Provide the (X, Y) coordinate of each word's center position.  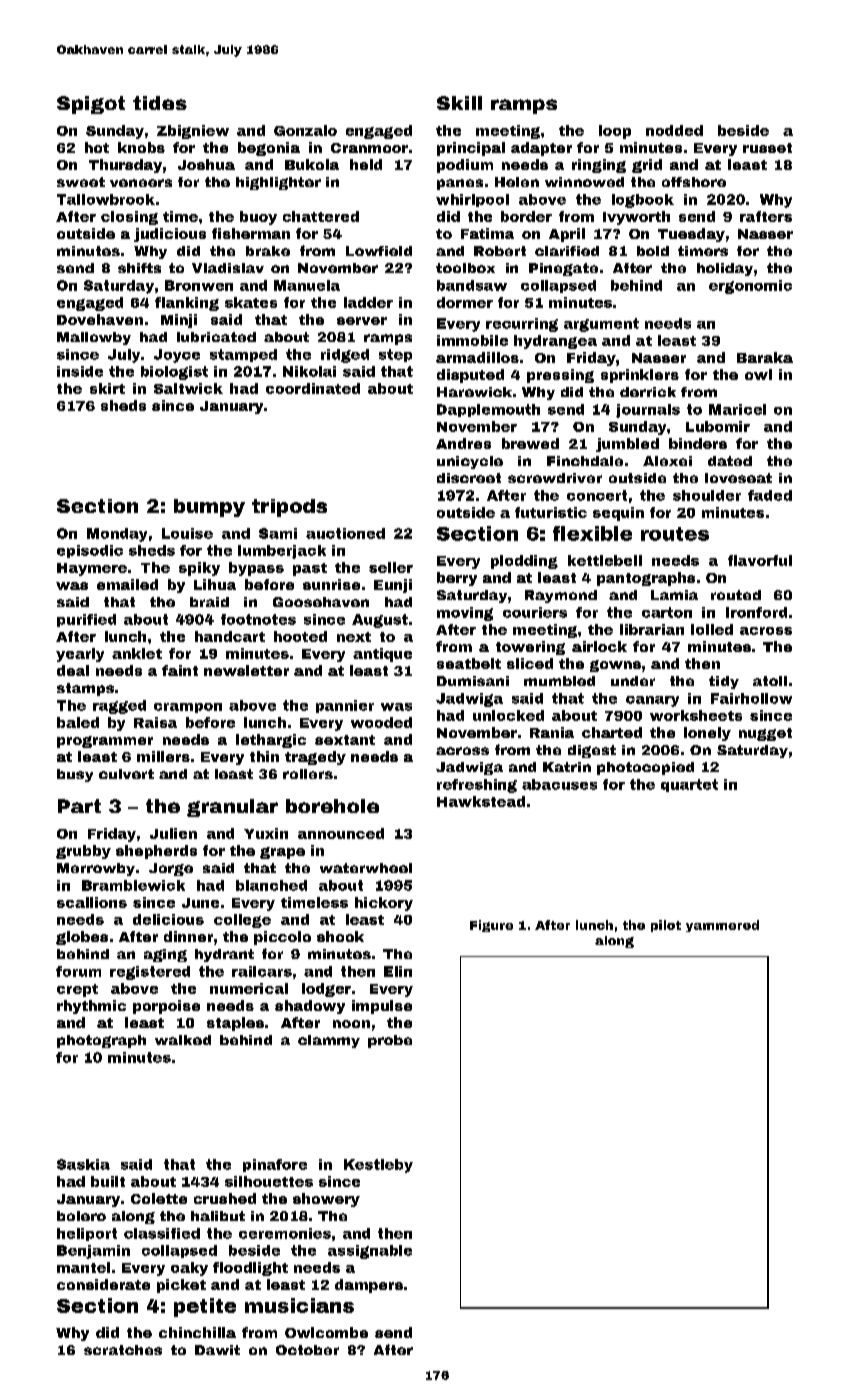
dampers (369, 1286)
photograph (101, 1041)
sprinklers (640, 376)
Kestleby (378, 1166)
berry (457, 579)
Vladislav (228, 268)
